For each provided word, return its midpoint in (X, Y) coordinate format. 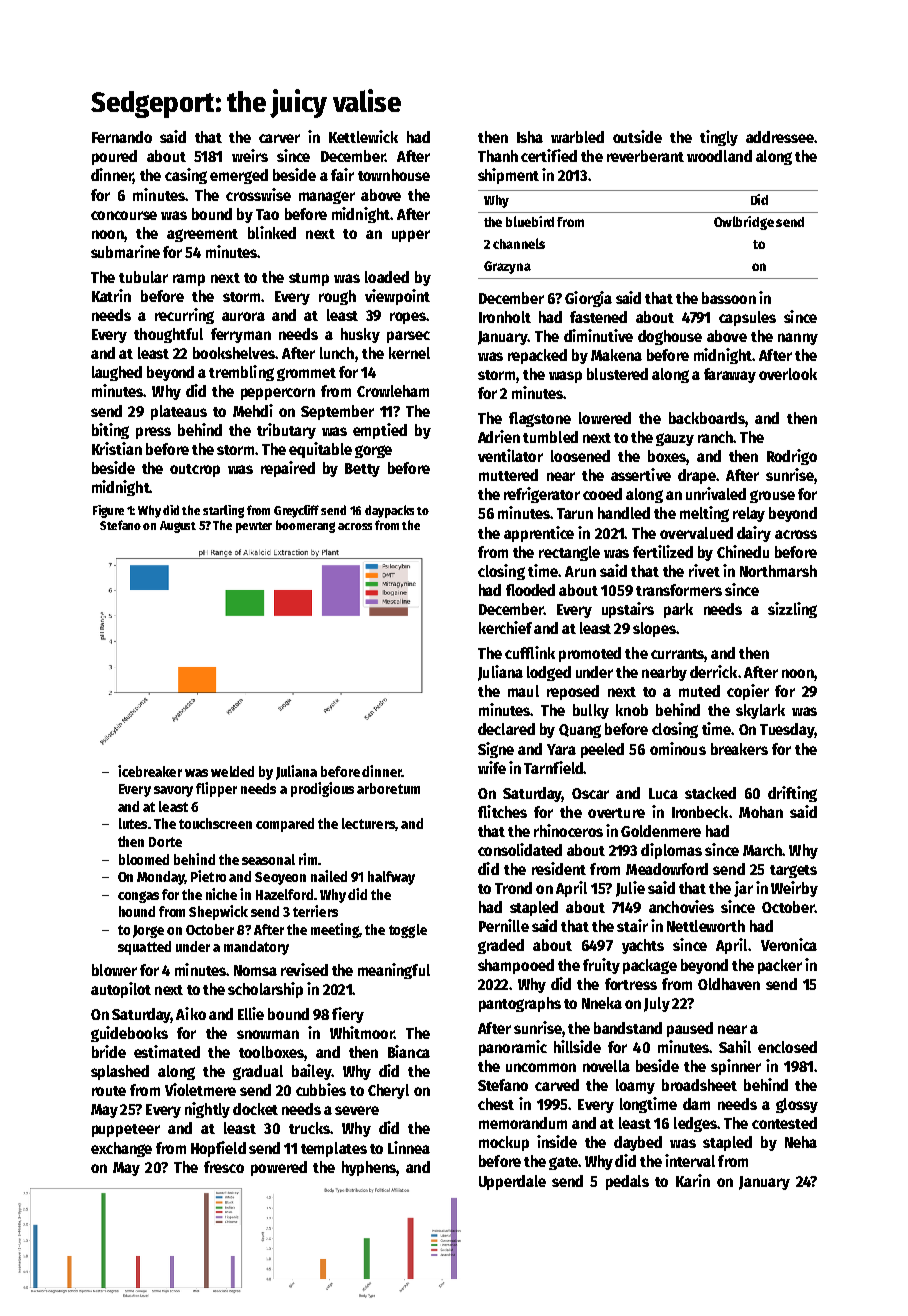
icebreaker (150, 771)
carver (279, 138)
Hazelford (284, 894)
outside (637, 136)
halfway (391, 878)
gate (563, 1163)
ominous (678, 748)
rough (337, 297)
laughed (117, 373)
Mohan (761, 812)
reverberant (645, 156)
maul (523, 691)
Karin (693, 1180)
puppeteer (126, 1130)
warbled (577, 137)
